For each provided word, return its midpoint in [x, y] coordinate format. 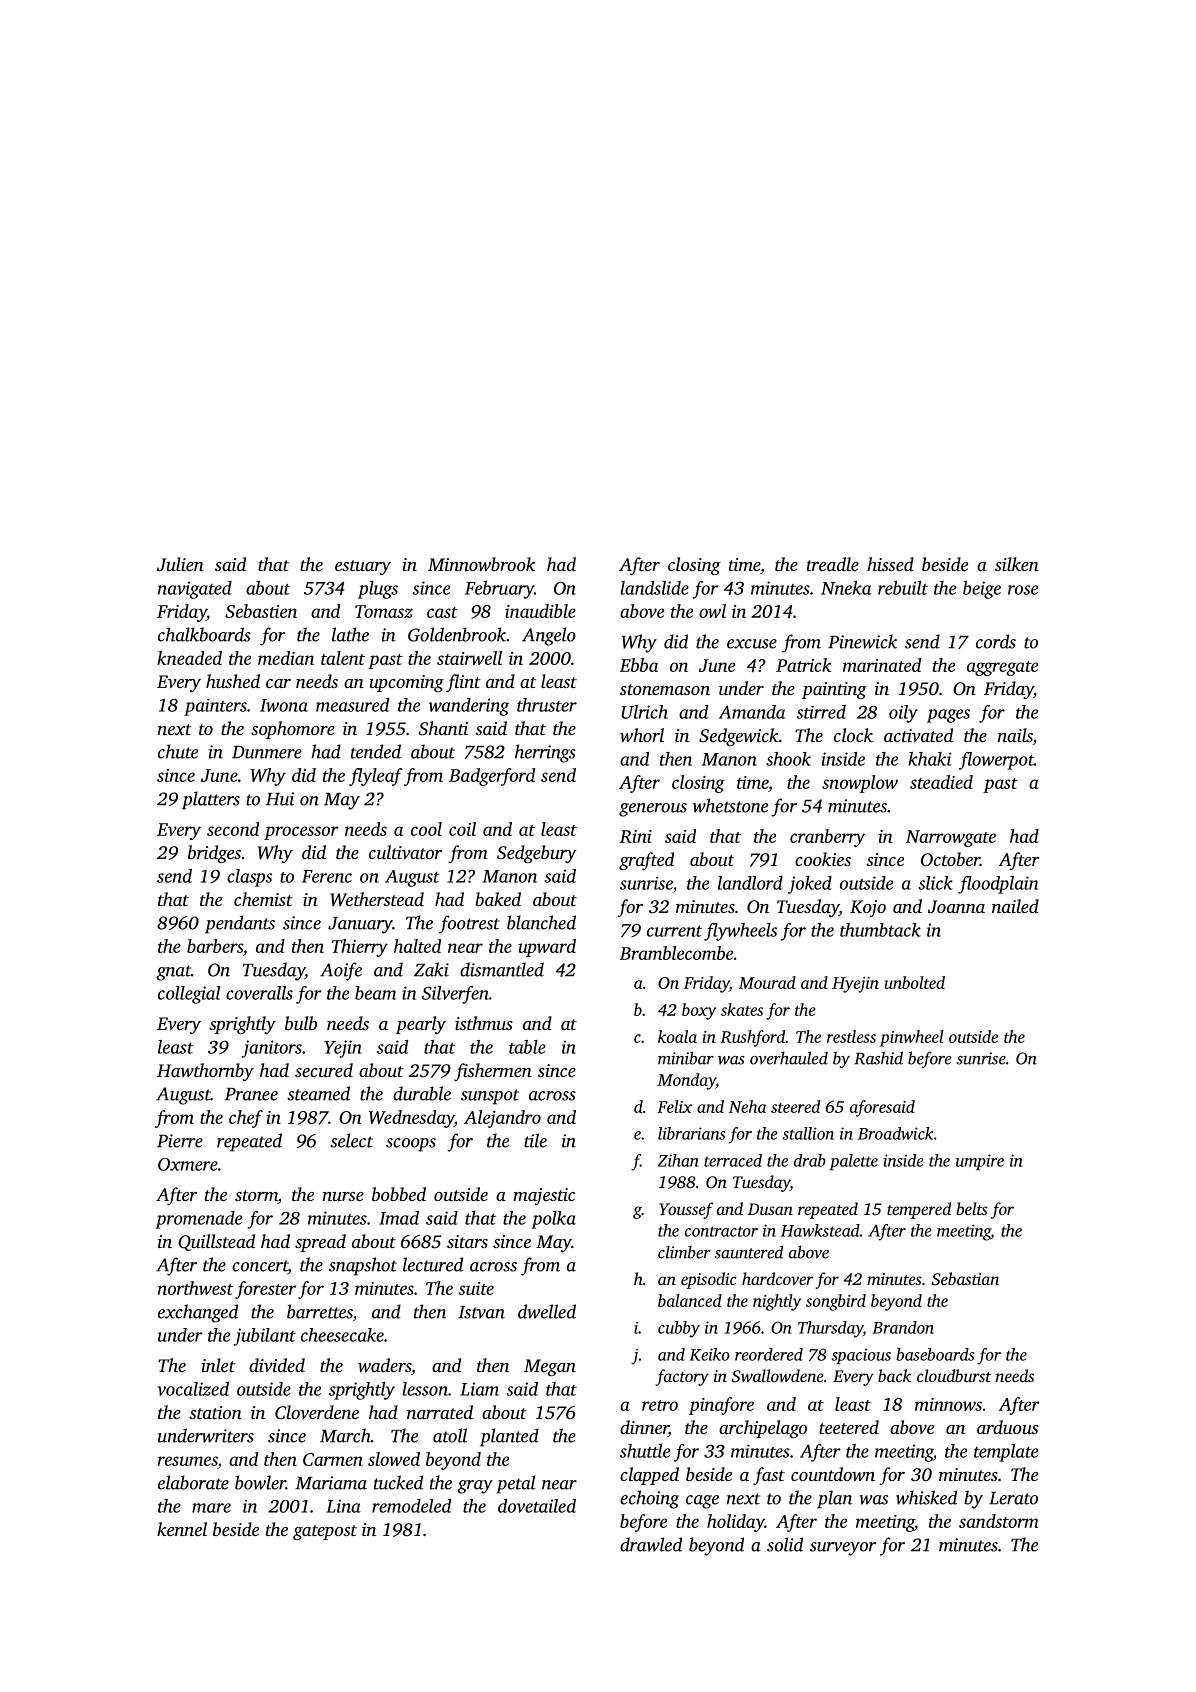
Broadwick [895, 1133]
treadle [833, 564]
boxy [699, 1011]
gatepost [325, 1532]
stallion [808, 1133]
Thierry [360, 948]
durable [422, 1093]
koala [677, 1036]
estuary [363, 567]
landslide [655, 588]
